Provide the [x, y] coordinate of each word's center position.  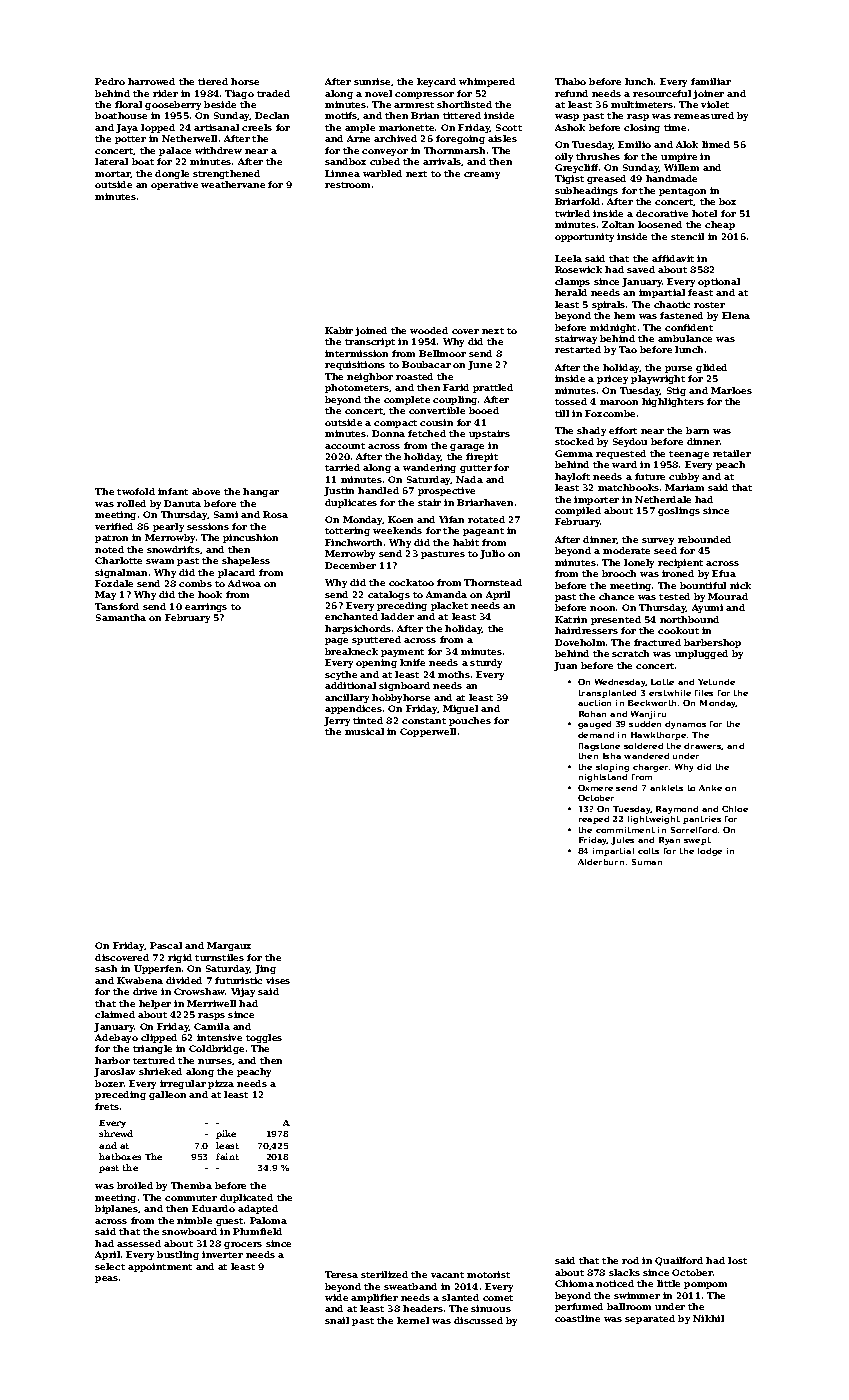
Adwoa [244, 583]
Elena [736, 315]
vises [278, 980]
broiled [135, 1185]
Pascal [166, 945]
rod [630, 1260]
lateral [111, 161]
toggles [264, 1038]
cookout [678, 630]
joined [371, 331]
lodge [710, 852]
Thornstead [493, 582]
